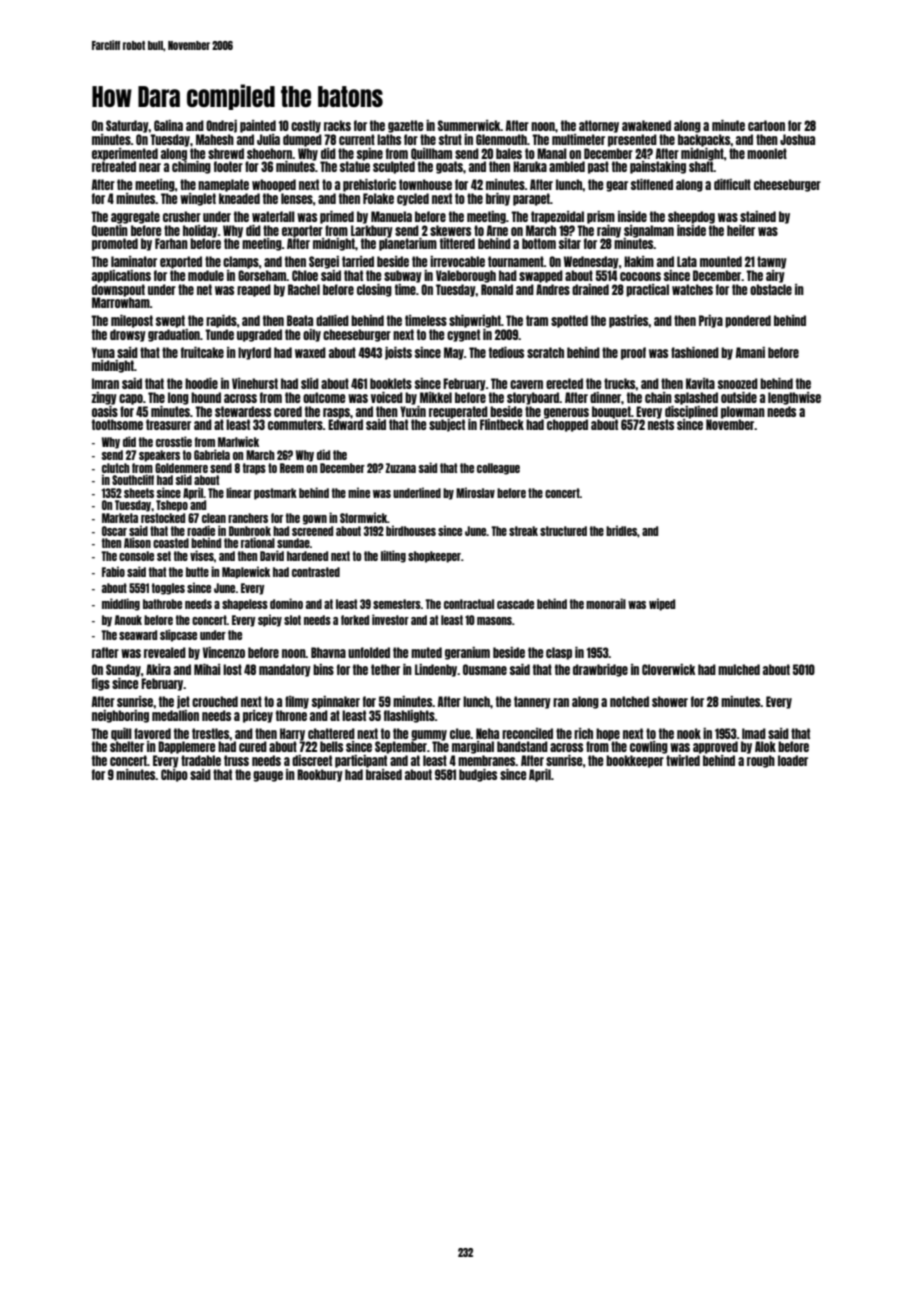 The width and height of the screenshot is (916, 1301). Describe the element at coordinates (384, 774) in the screenshot. I see `braised` at that location.
